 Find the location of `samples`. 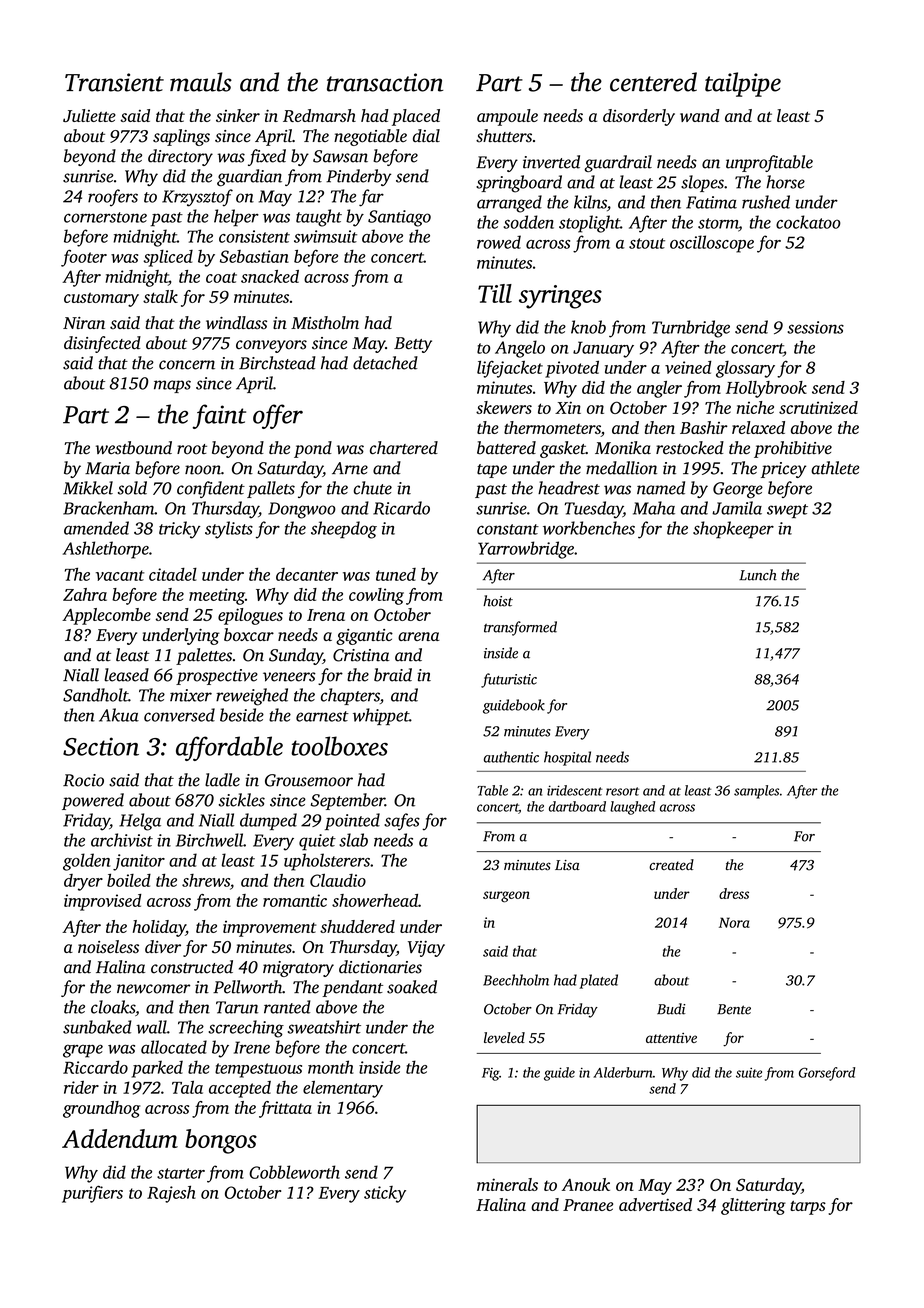

samples is located at coordinates (756, 792).
